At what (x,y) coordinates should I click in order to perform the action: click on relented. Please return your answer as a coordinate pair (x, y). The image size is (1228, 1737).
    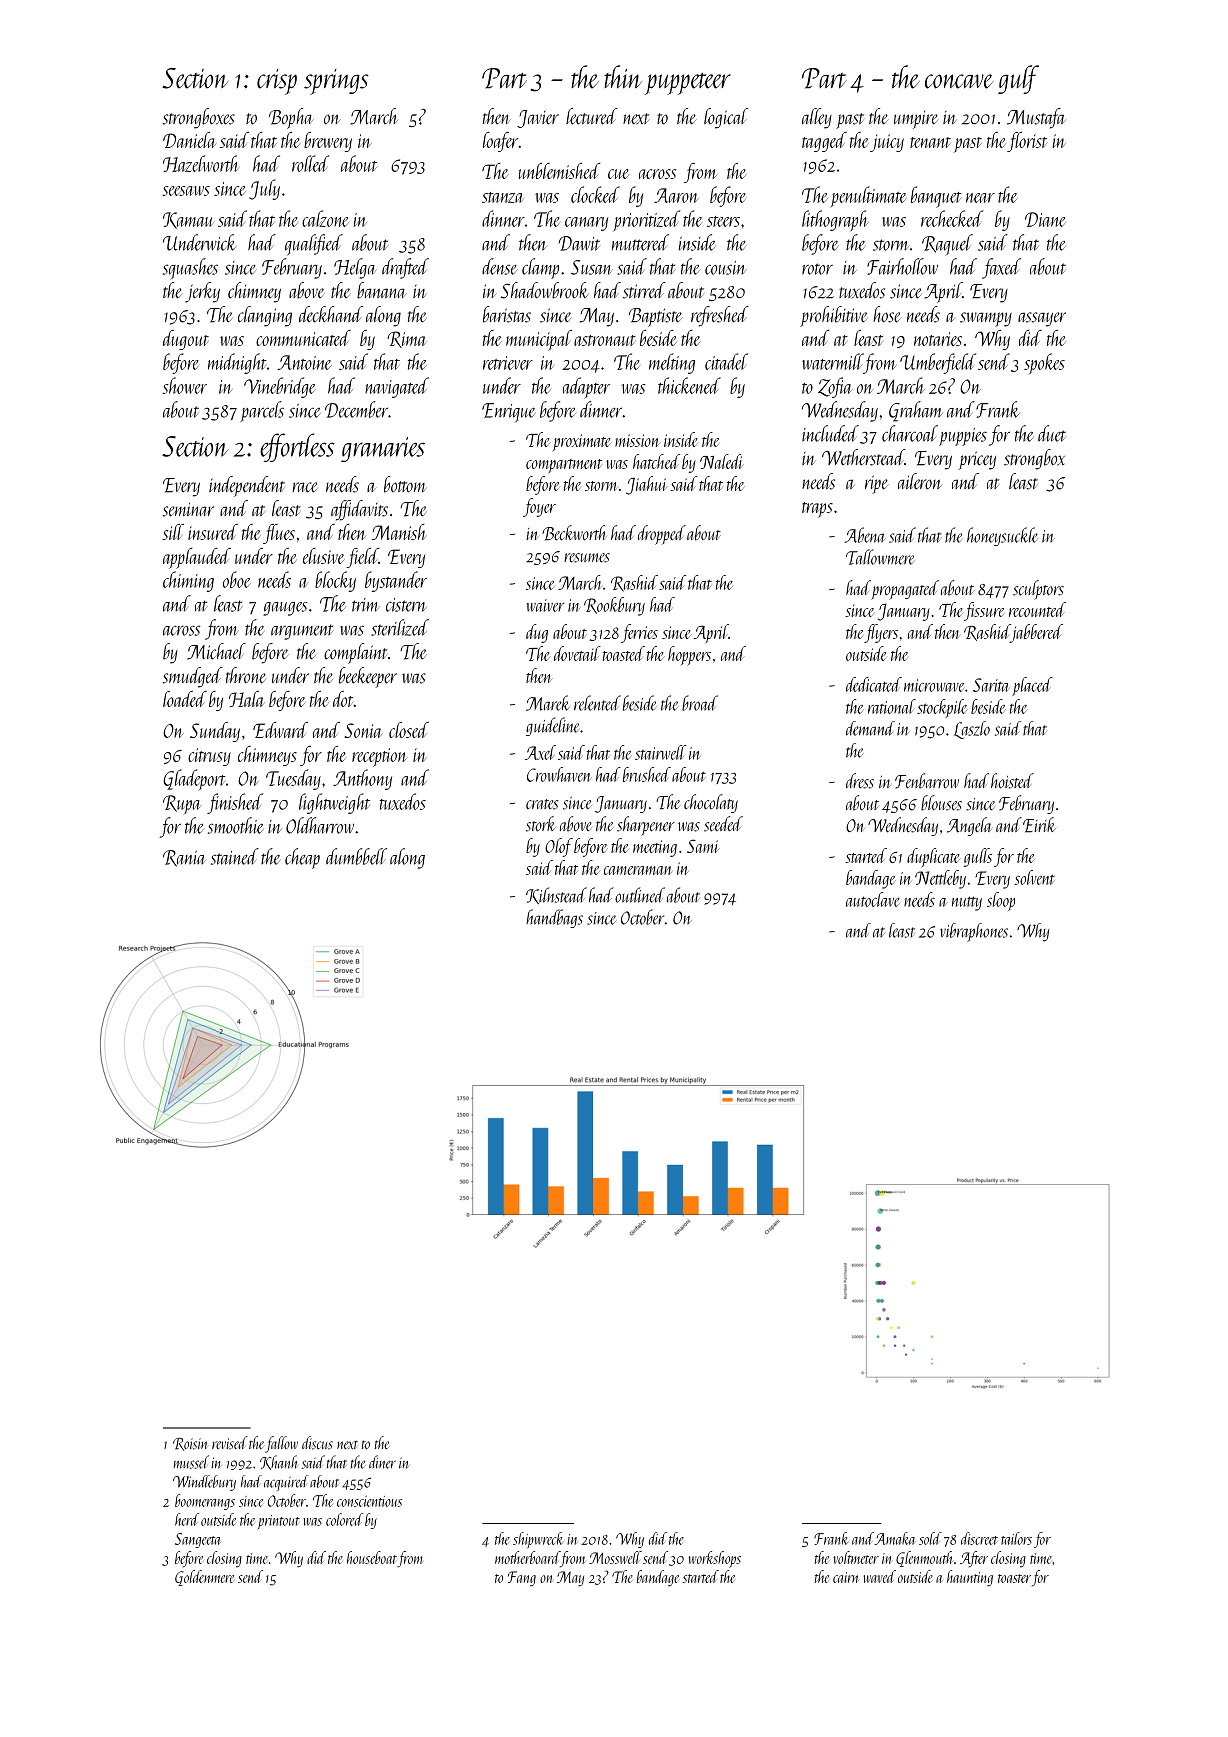
    Looking at the image, I should click on (597, 703).
